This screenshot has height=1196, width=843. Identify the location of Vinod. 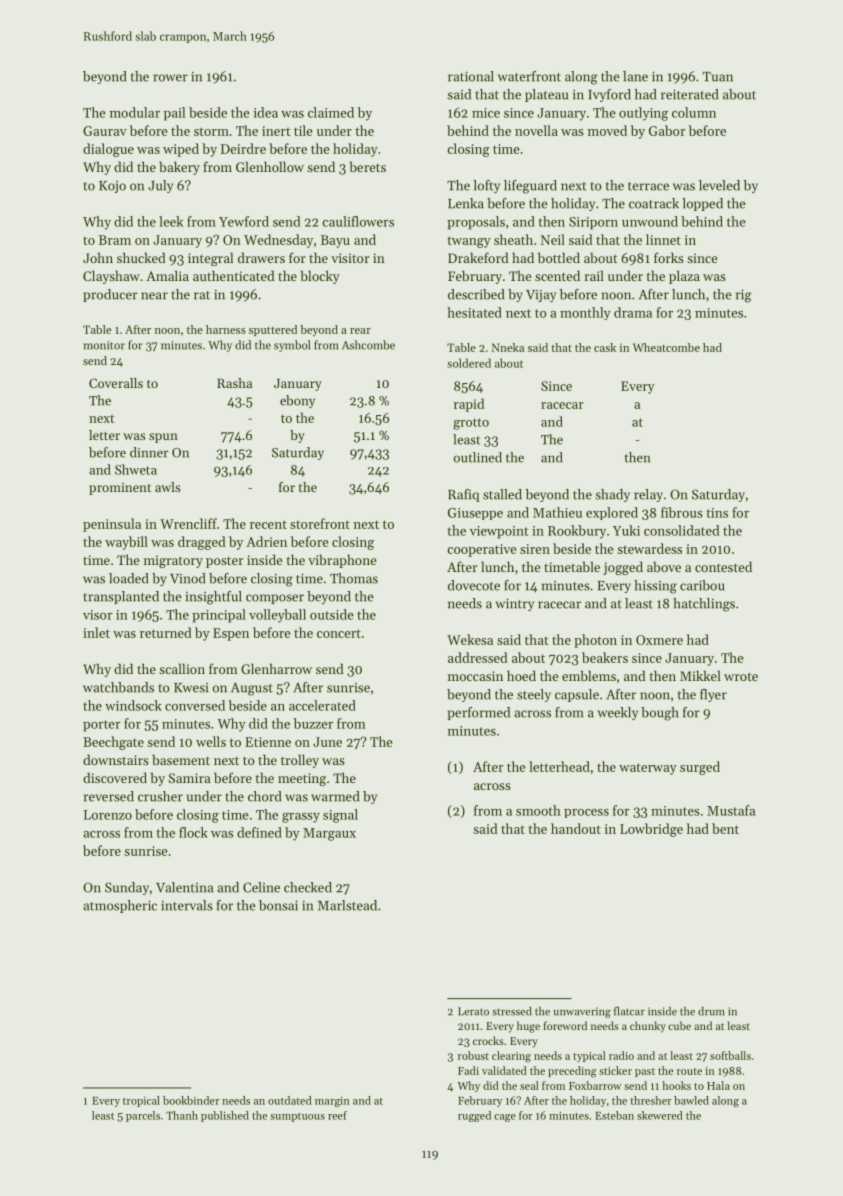
(187, 578).
